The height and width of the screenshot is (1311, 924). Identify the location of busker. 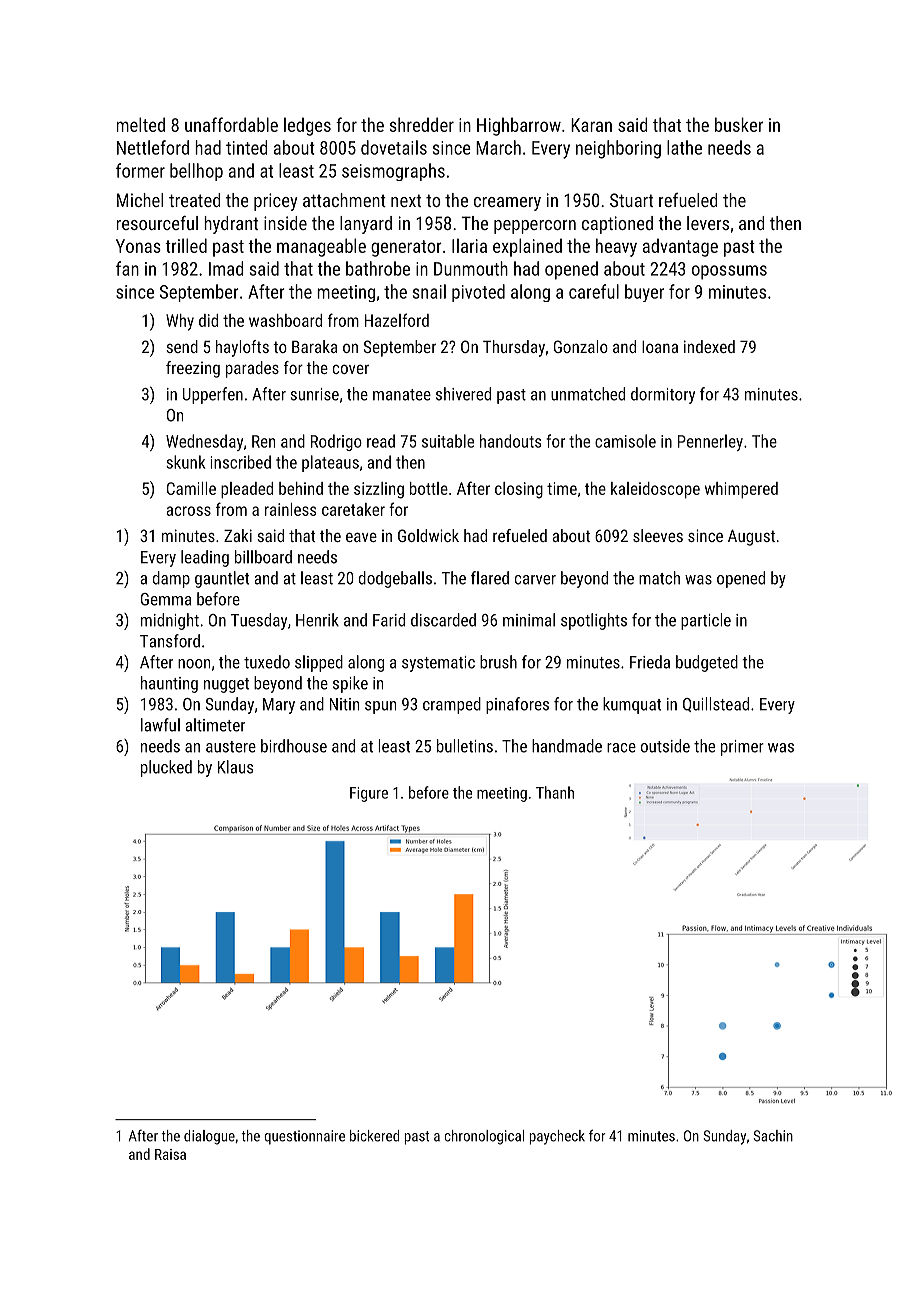
(739, 124).
